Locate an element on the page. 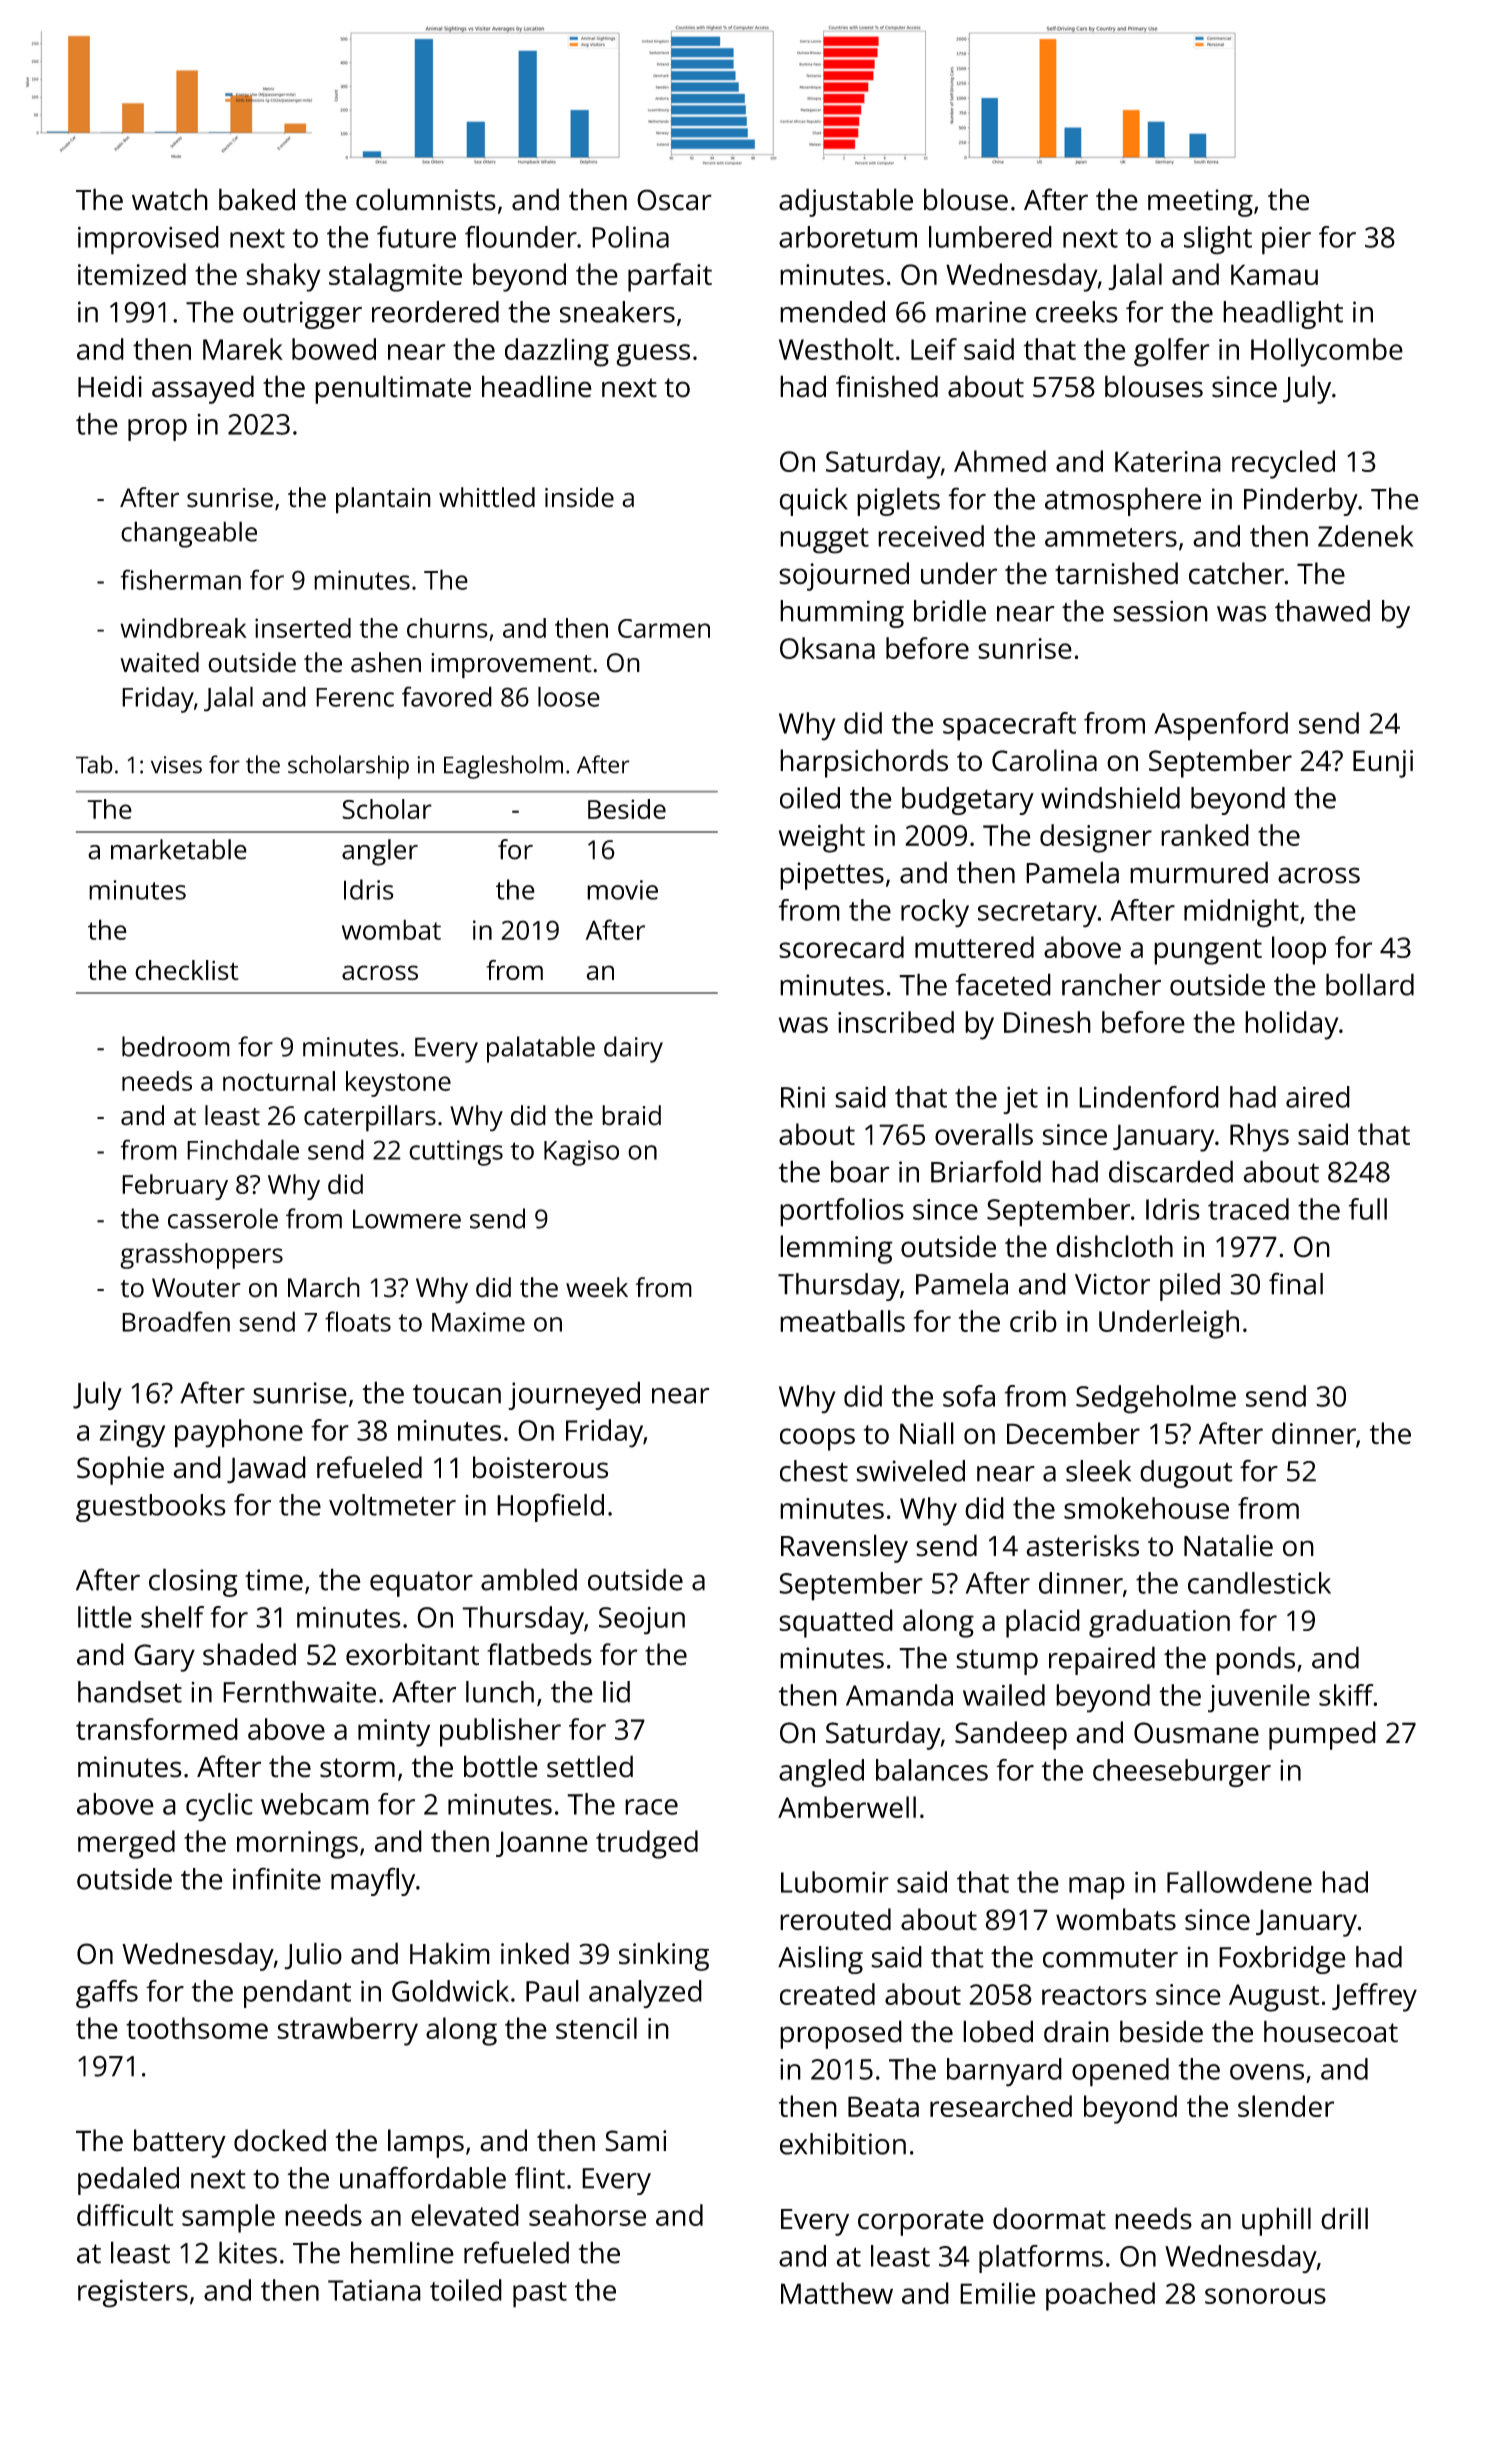 This page has width=1496, height=2464. vises is located at coordinates (176, 765).
